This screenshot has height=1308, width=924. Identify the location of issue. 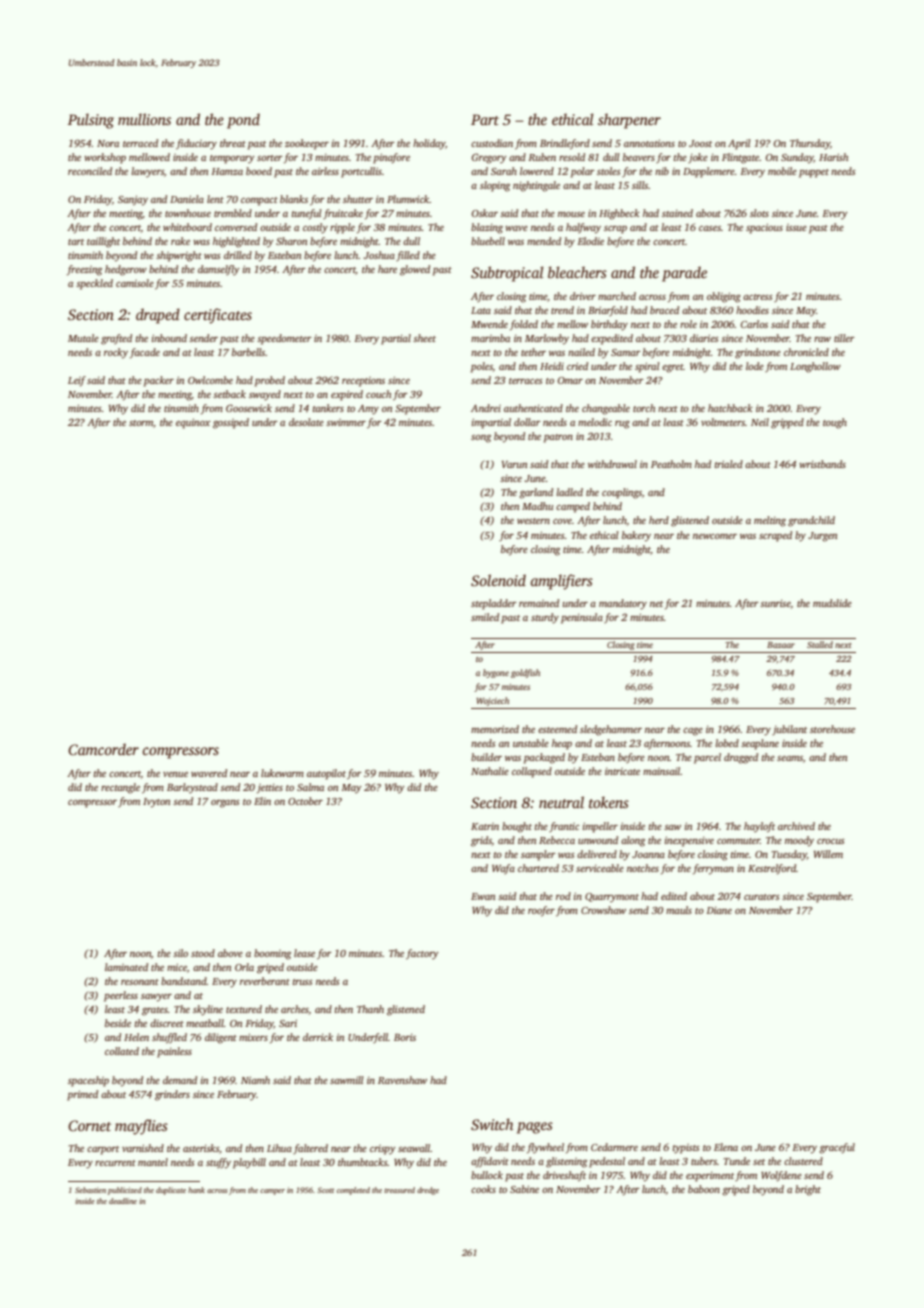
(796, 227).
